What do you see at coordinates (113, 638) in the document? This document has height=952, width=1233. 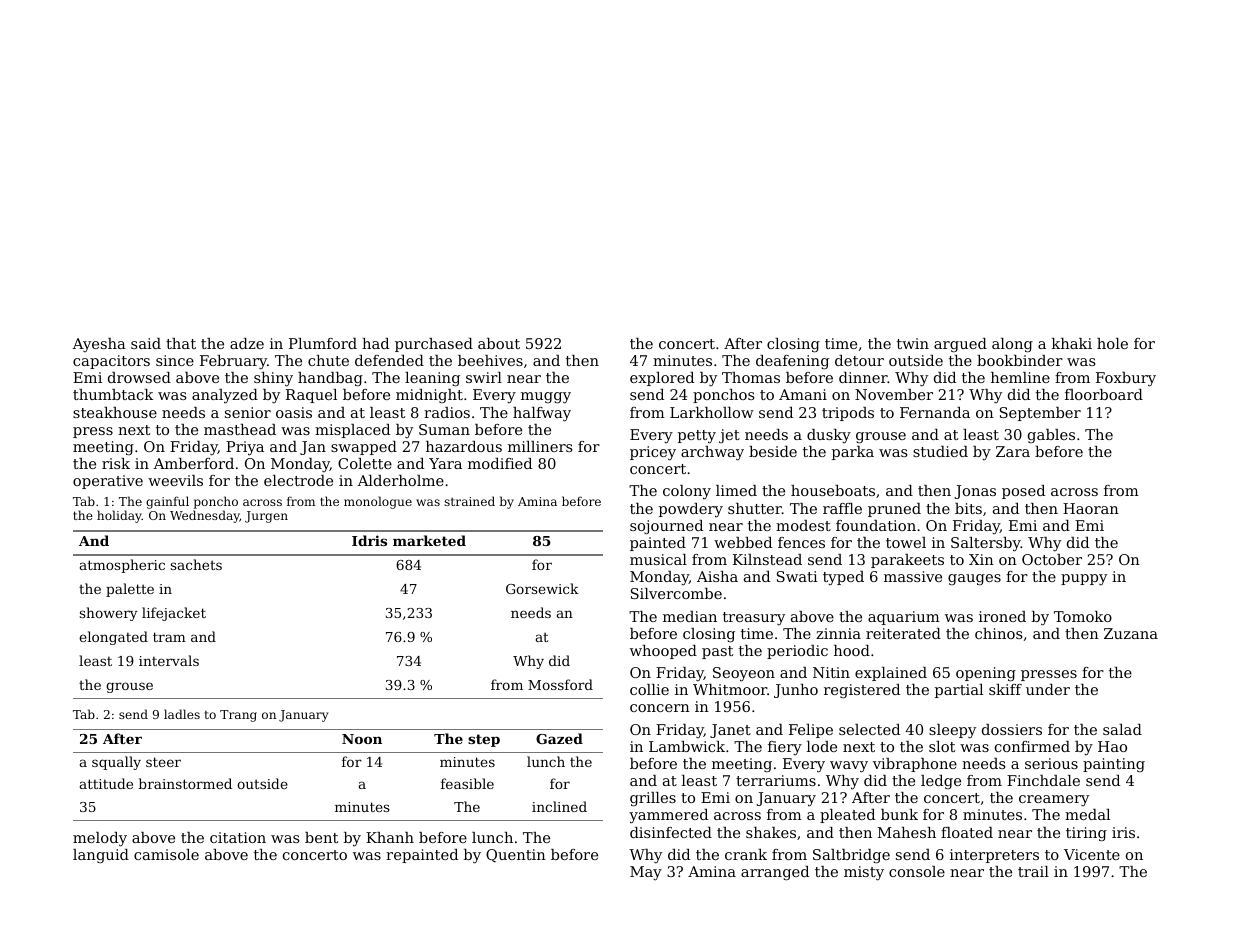 I see `elongated` at bounding box center [113, 638].
